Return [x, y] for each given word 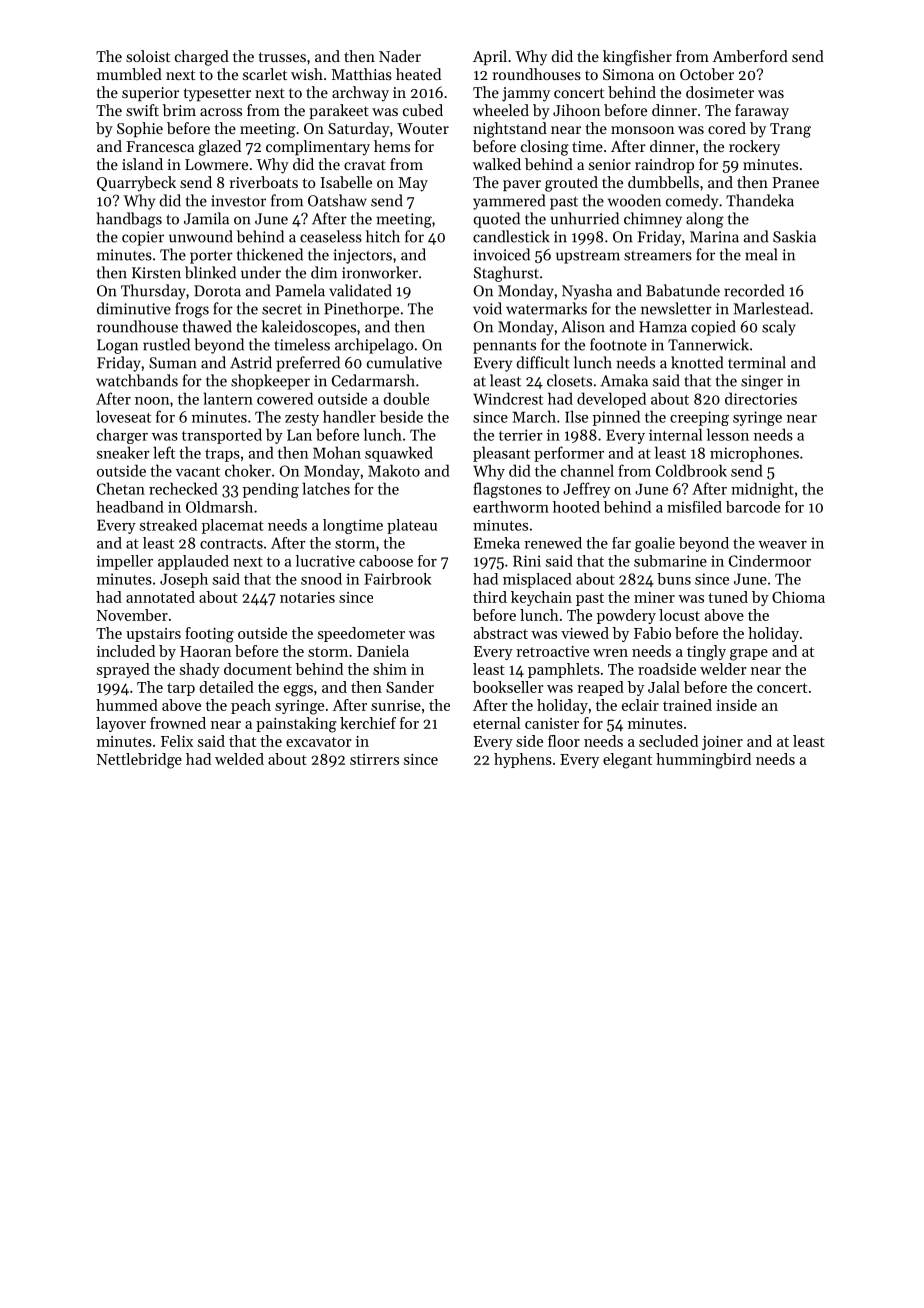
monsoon [643, 130]
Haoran [206, 651]
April [490, 57]
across [221, 112]
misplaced [537, 580]
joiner [722, 743]
